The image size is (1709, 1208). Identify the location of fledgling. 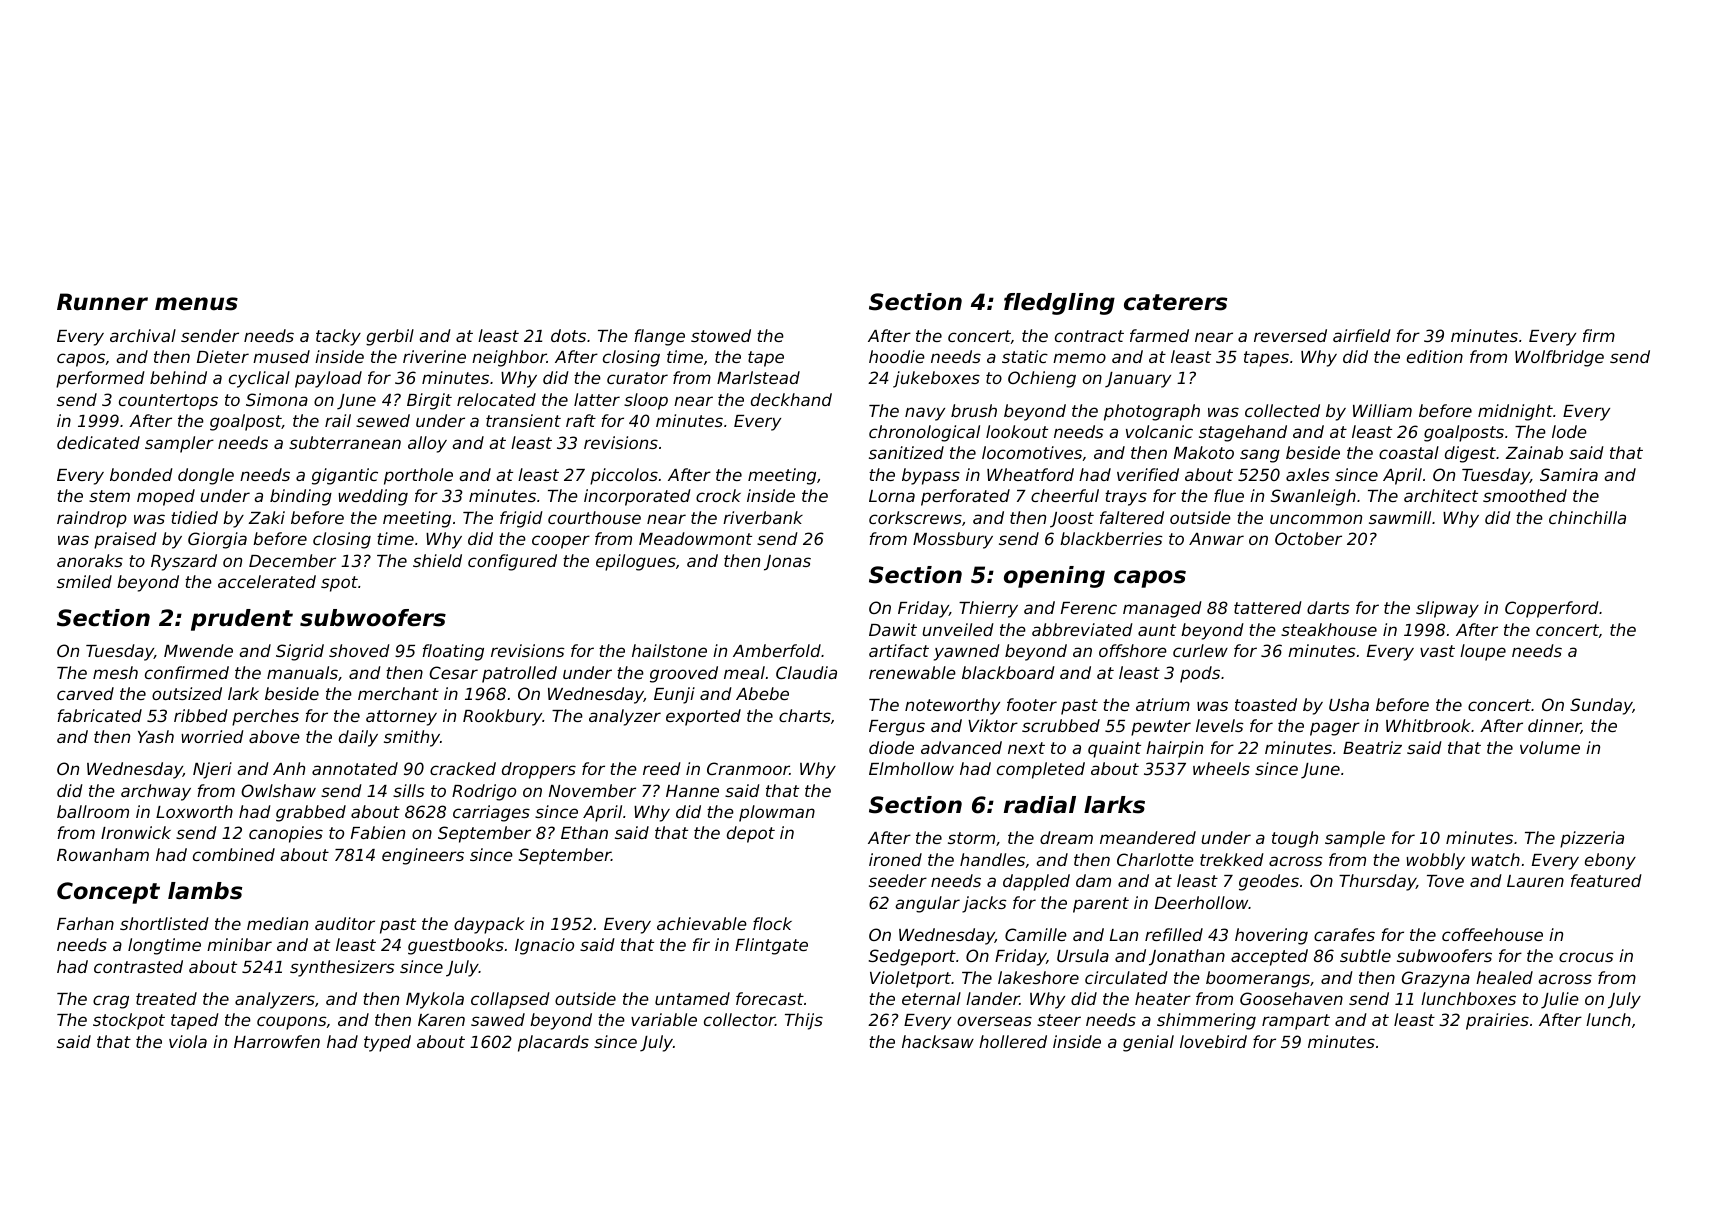
(1059, 304).
